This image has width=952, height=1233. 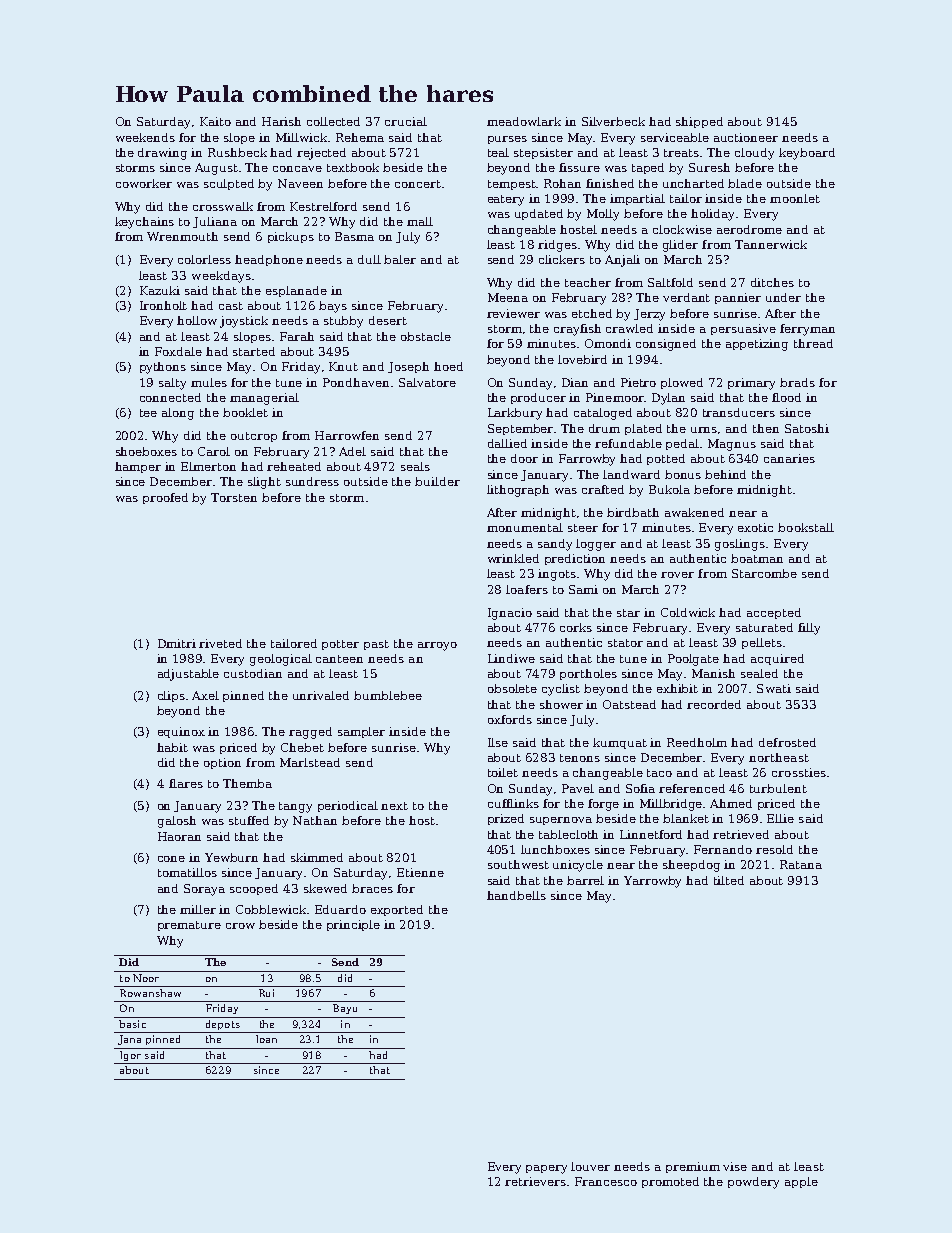 What do you see at coordinates (515, 414) in the image?
I see `Larkbury` at bounding box center [515, 414].
